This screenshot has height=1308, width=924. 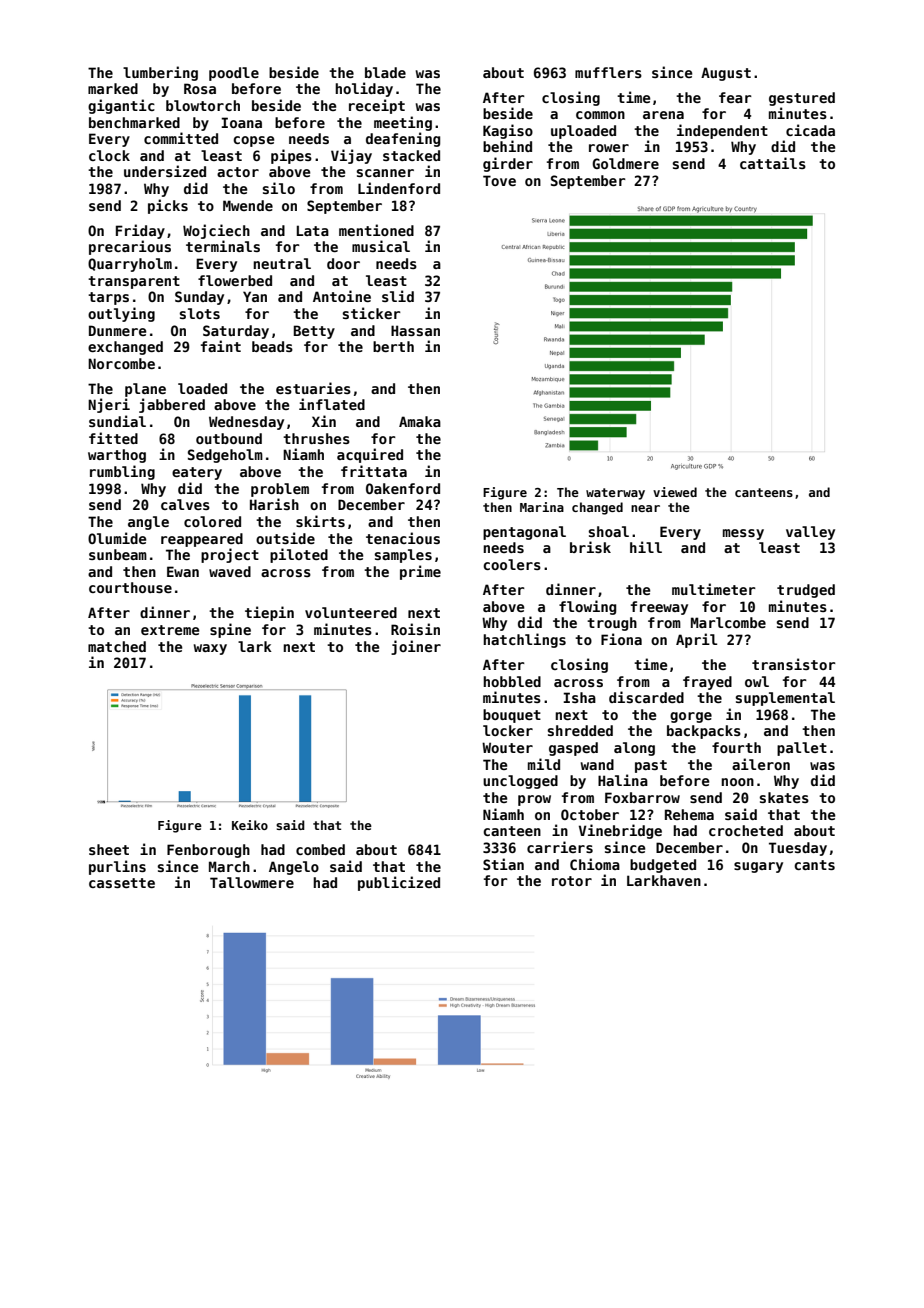 What do you see at coordinates (208, 851) in the screenshot?
I see `Fenborough` at bounding box center [208, 851].
